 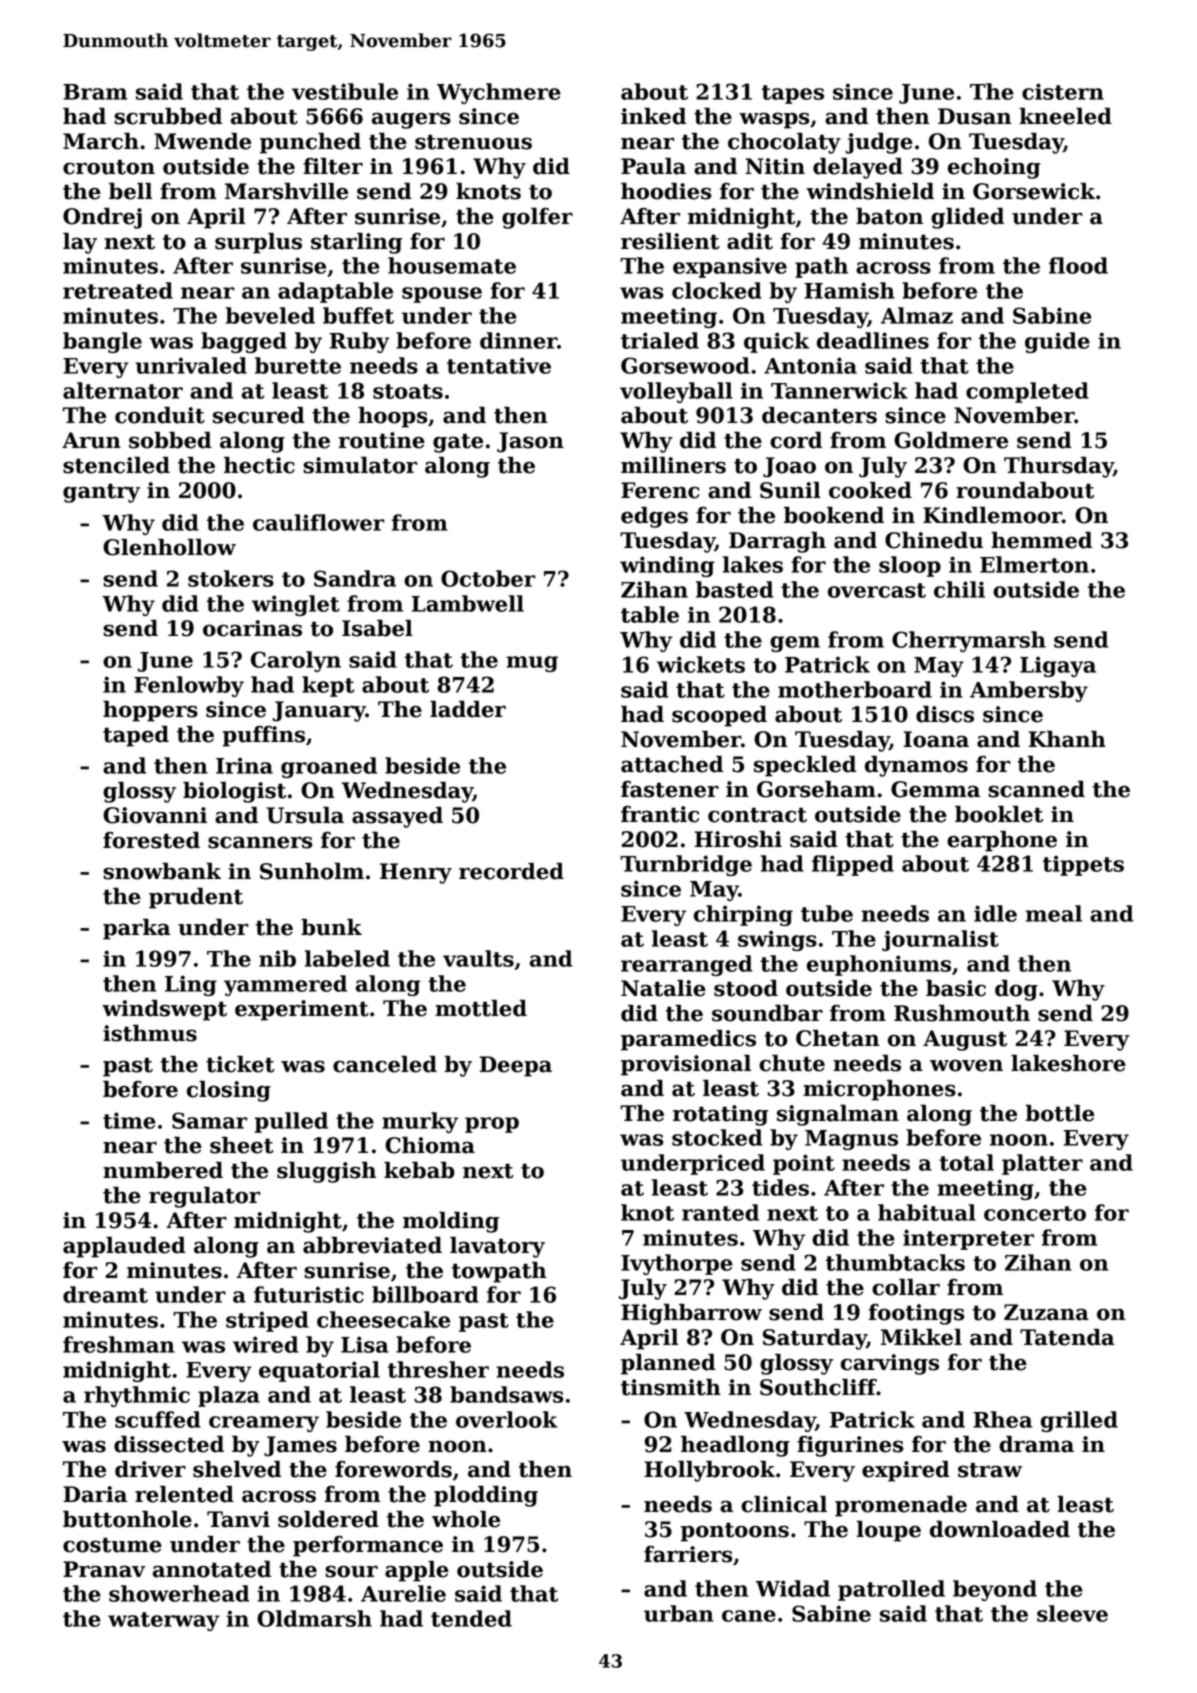 I want to click on flood, so click(x=1078, y=265).
